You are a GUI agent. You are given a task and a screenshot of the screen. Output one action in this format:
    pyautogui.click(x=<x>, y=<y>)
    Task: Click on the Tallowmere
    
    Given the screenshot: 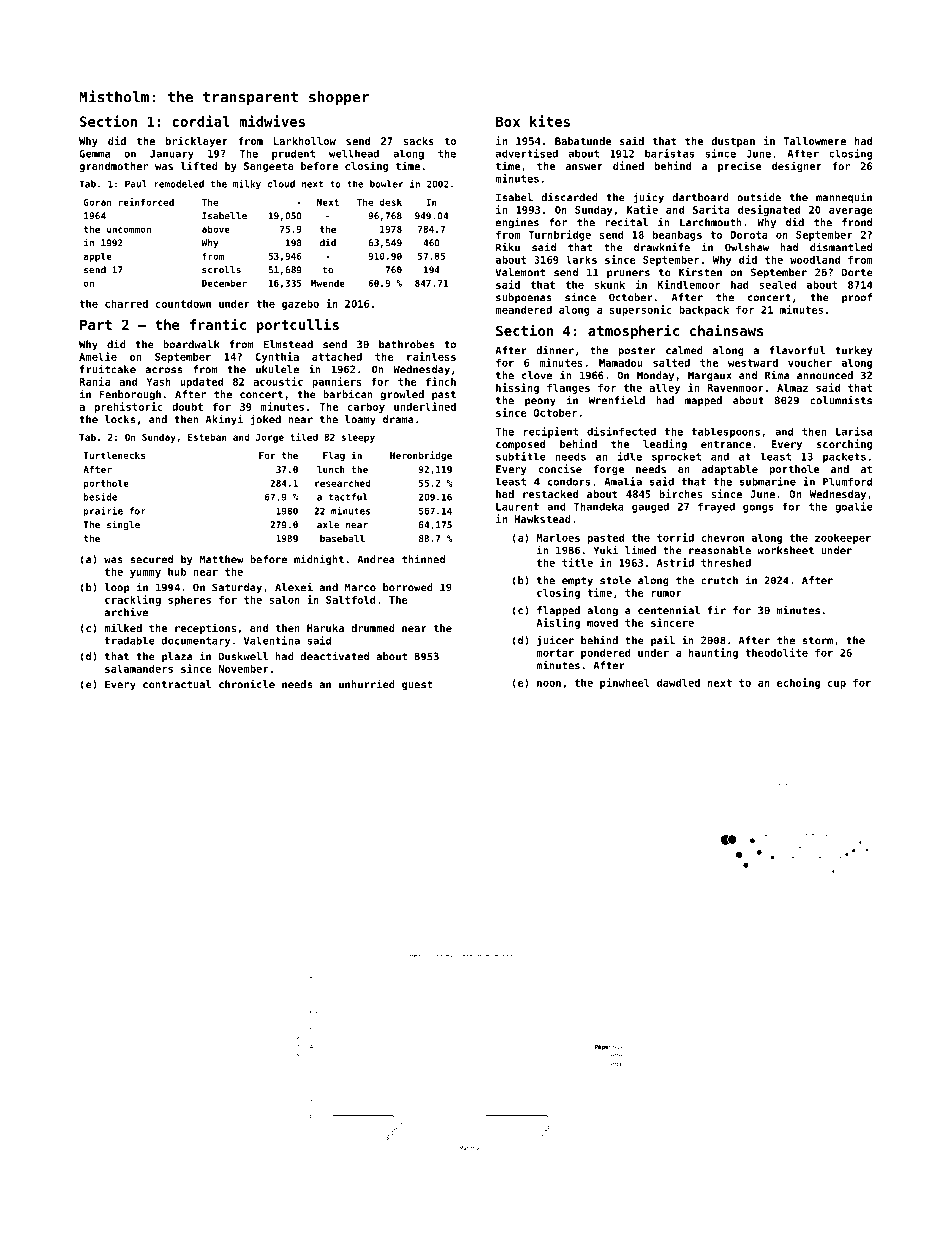 What is the action you would take?
    pyautogui.click(x=815, y=141)
